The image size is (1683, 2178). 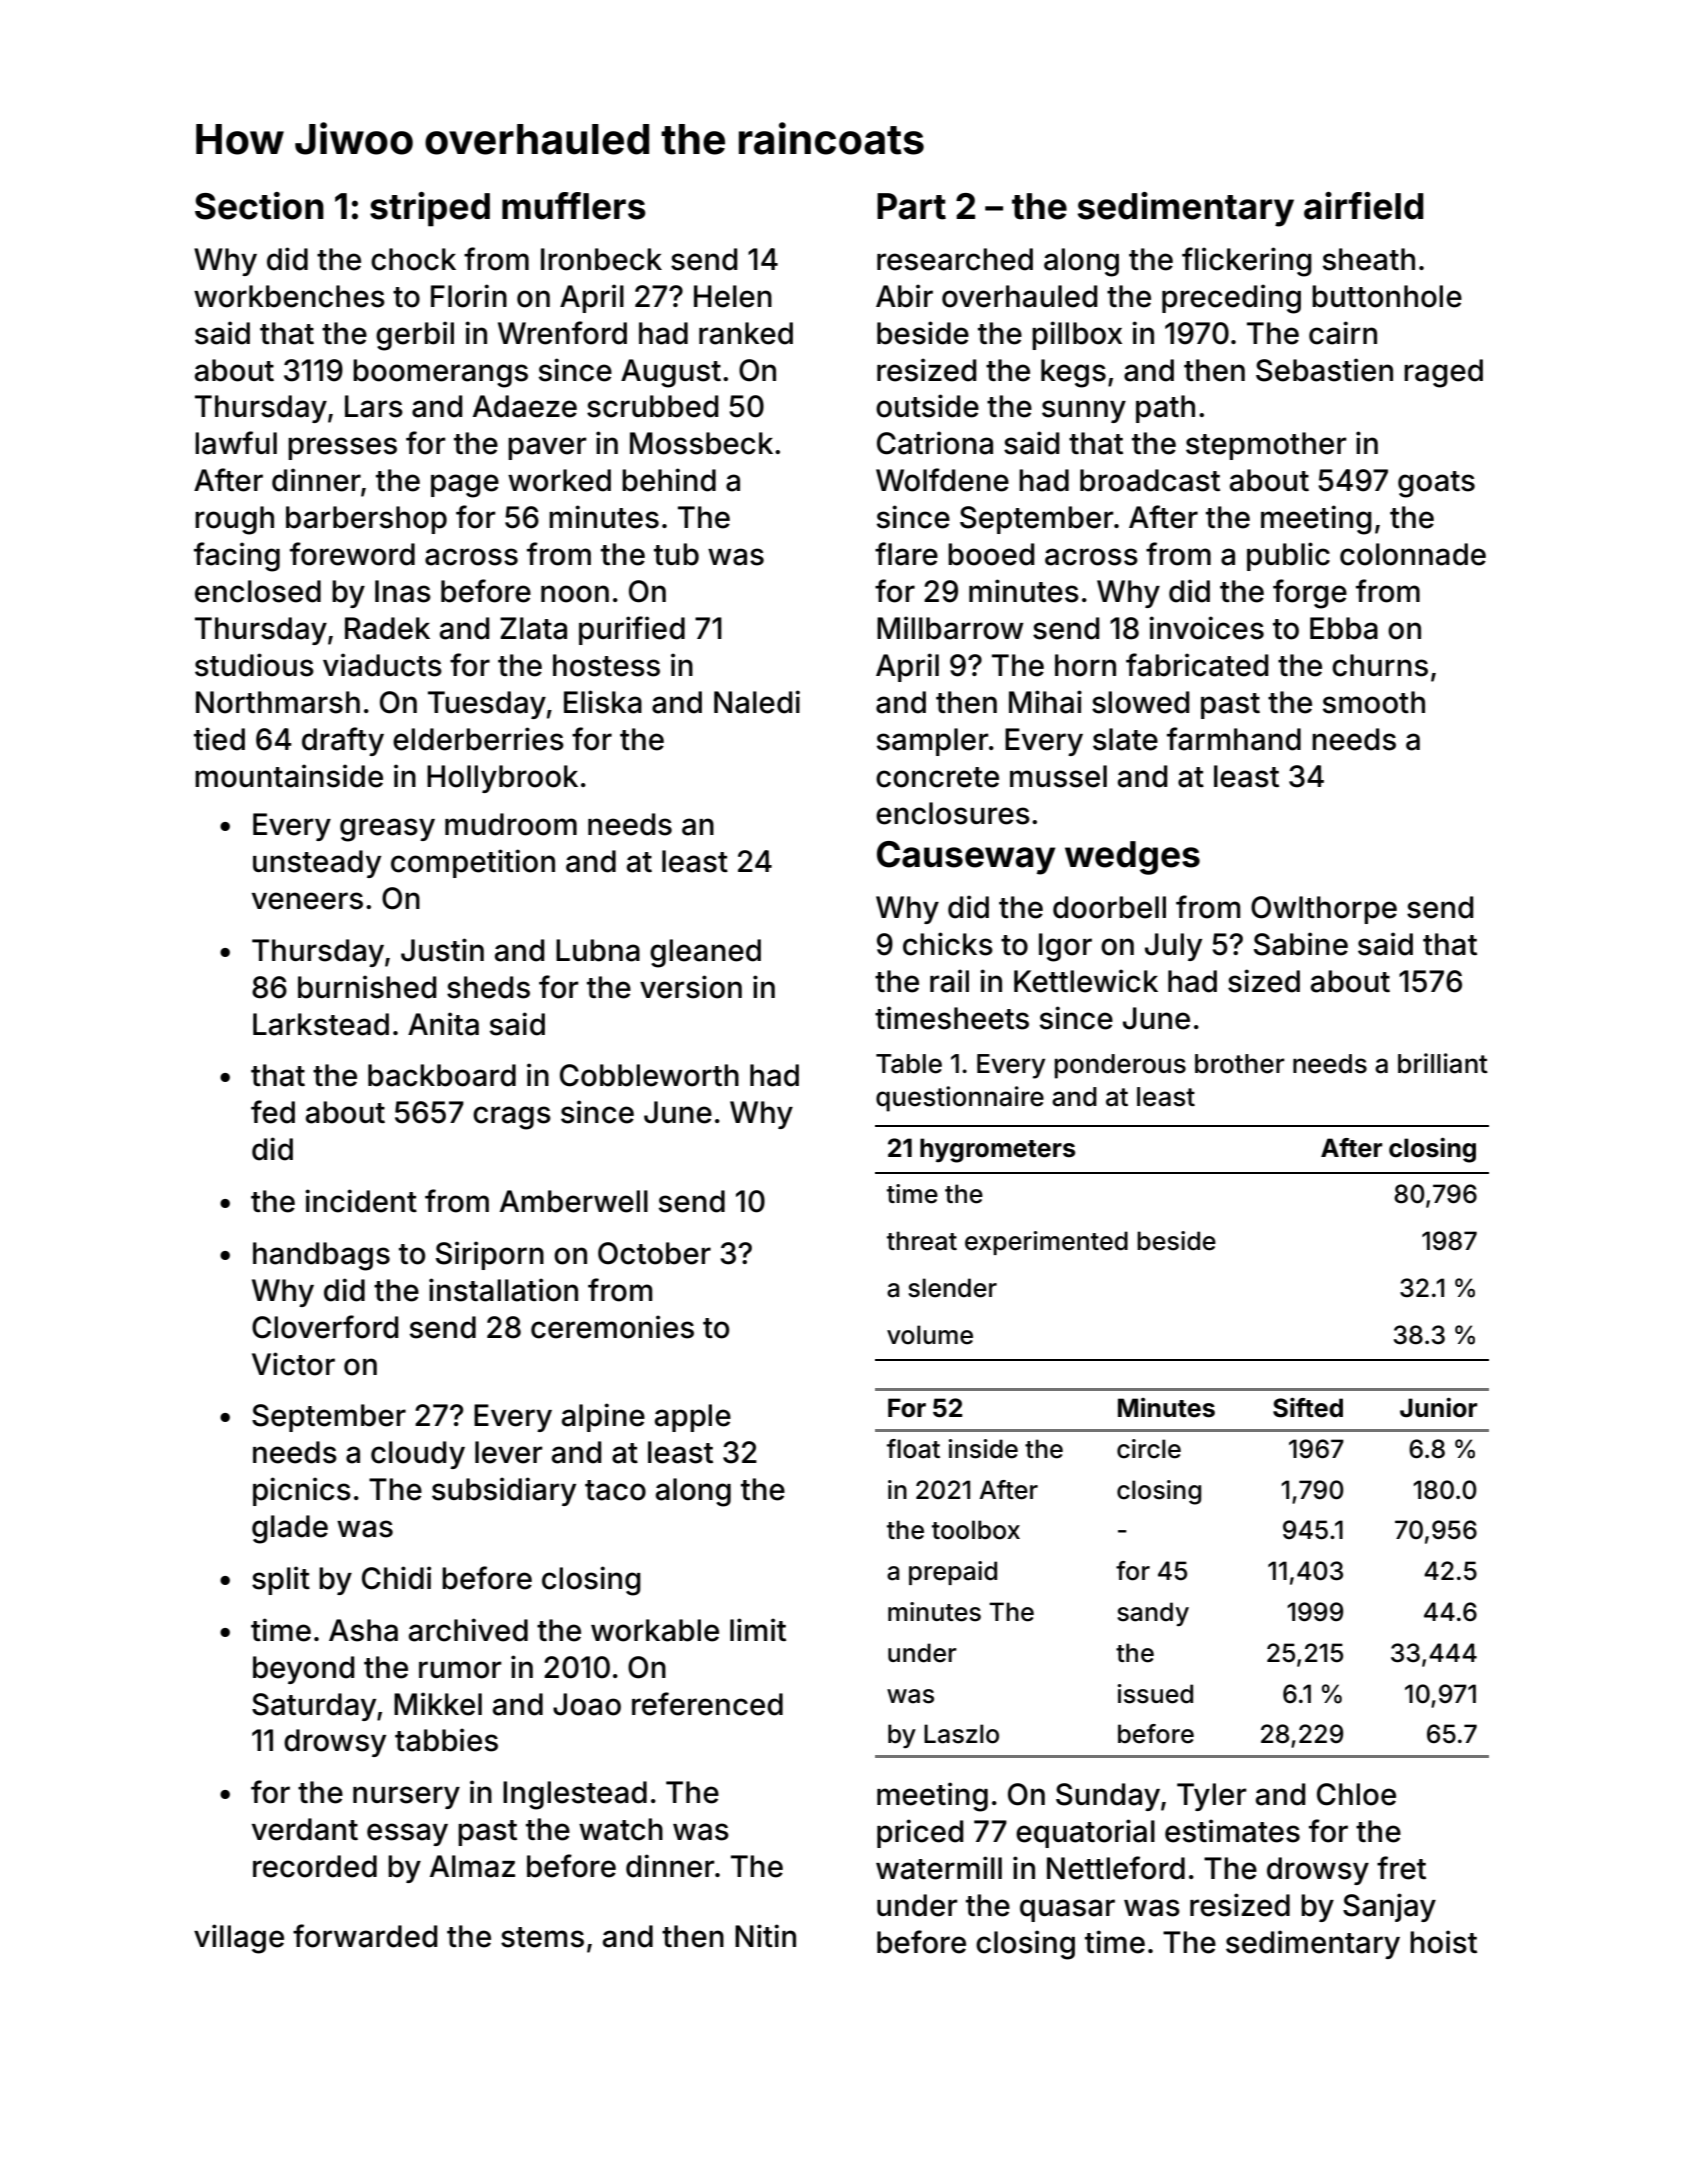 What do you see at coordinates (733, 296) in the image?
I see `Helen` at bounding box center [733, 296].
